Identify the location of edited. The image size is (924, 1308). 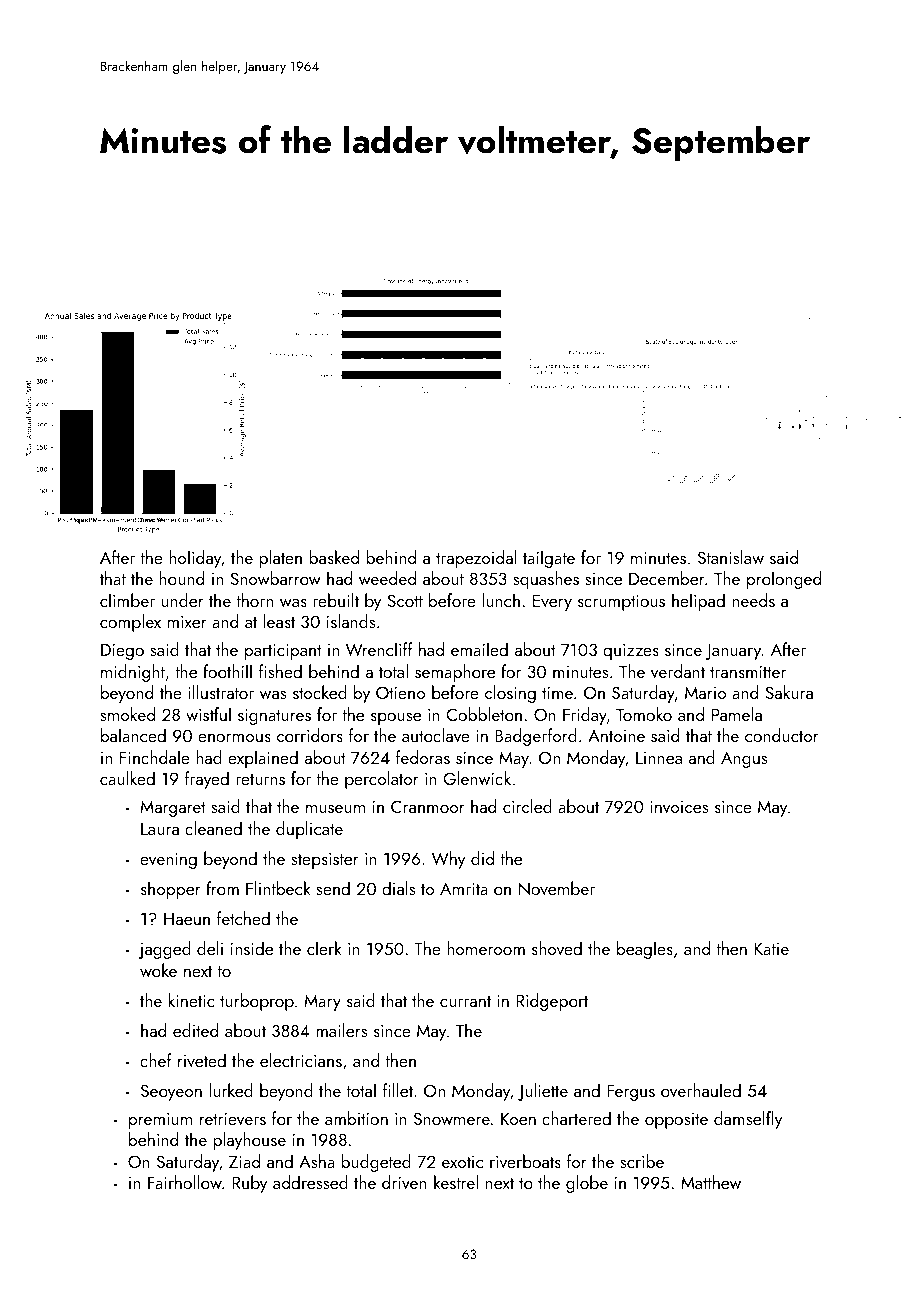
(195, 1030).
